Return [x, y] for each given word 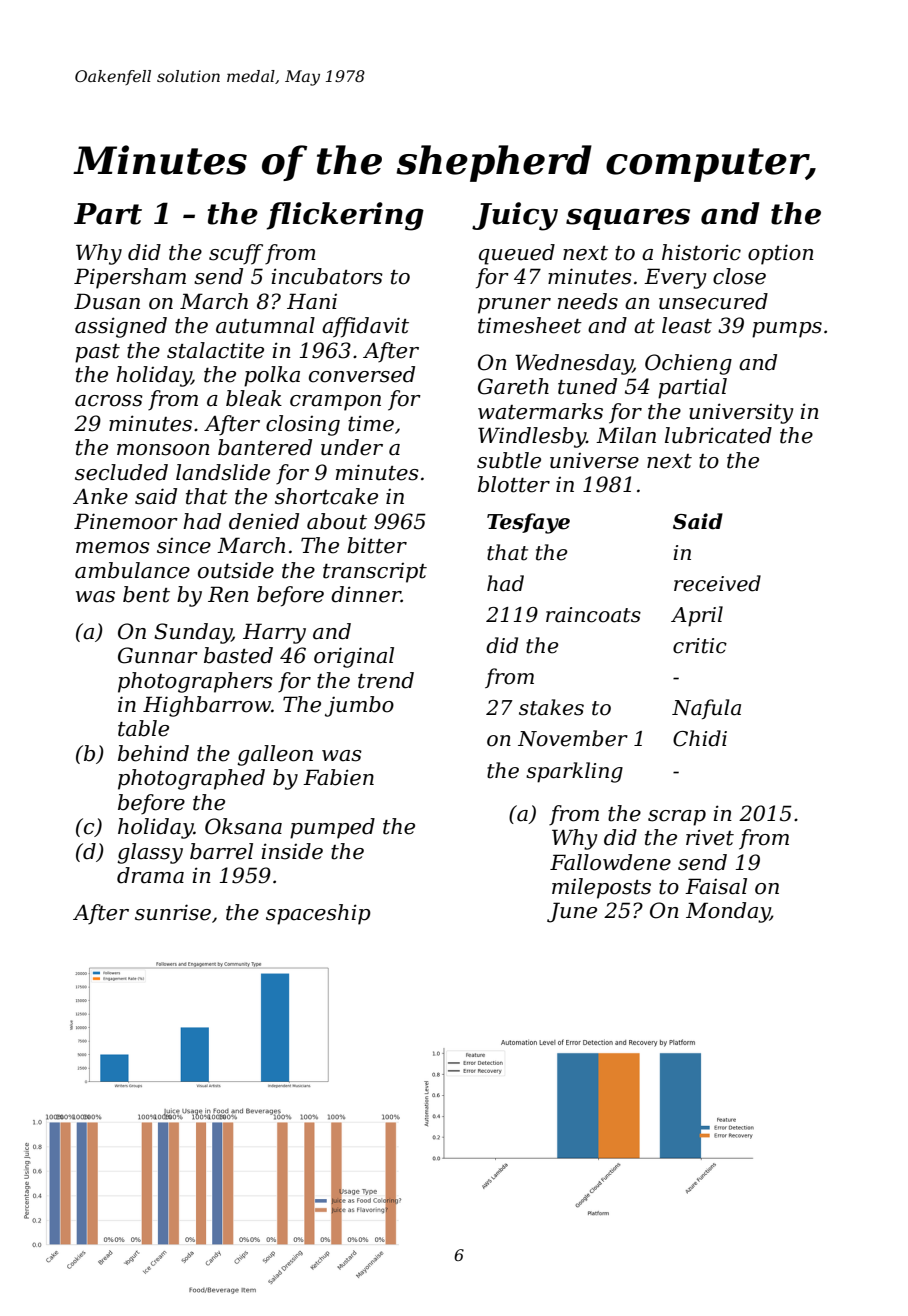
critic [700, 646]
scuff [236, 254]
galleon [275, 755]
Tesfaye [528, 523]
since [184, 546]
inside [292, 851]
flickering [345, 216]
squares [628, 219]
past [97, 353]
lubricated [718, 435]
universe [594, 461]
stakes [551, 707]
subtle [509, 460]
